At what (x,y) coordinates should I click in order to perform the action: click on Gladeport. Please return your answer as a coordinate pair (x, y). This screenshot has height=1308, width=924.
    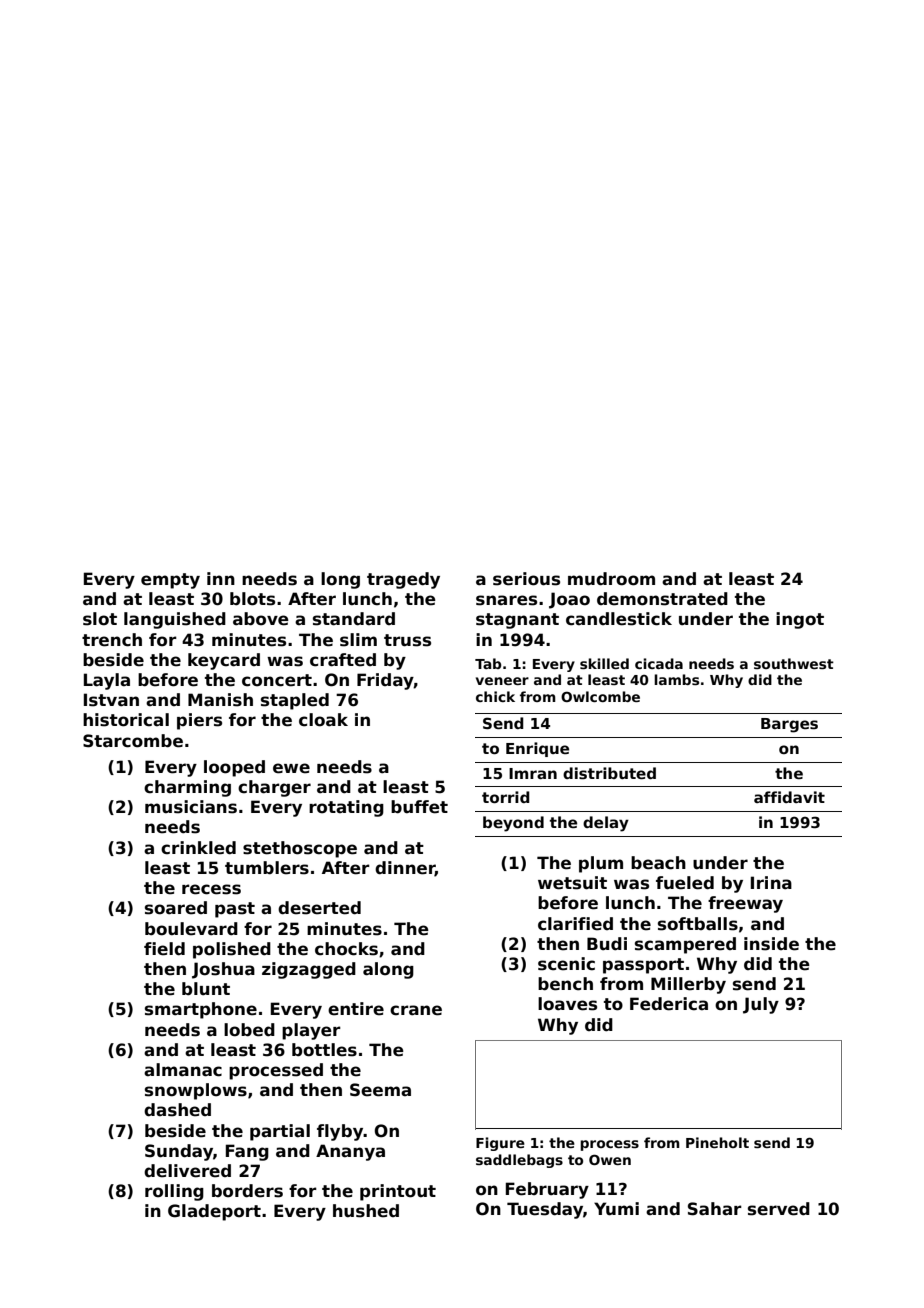
    Looking at the image, I should click on (214, 1212).
